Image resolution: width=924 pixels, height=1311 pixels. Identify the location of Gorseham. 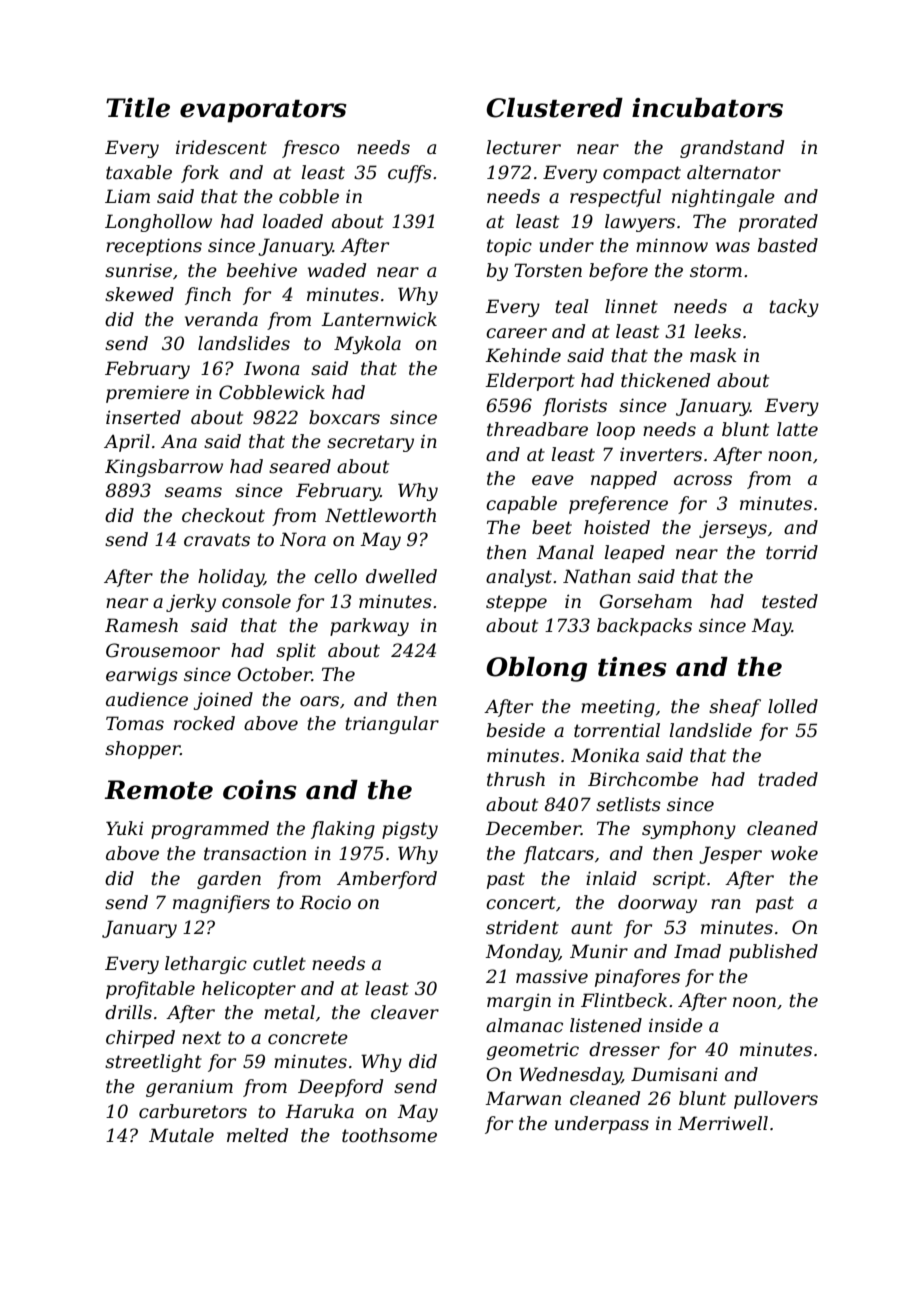
(646, 601).
